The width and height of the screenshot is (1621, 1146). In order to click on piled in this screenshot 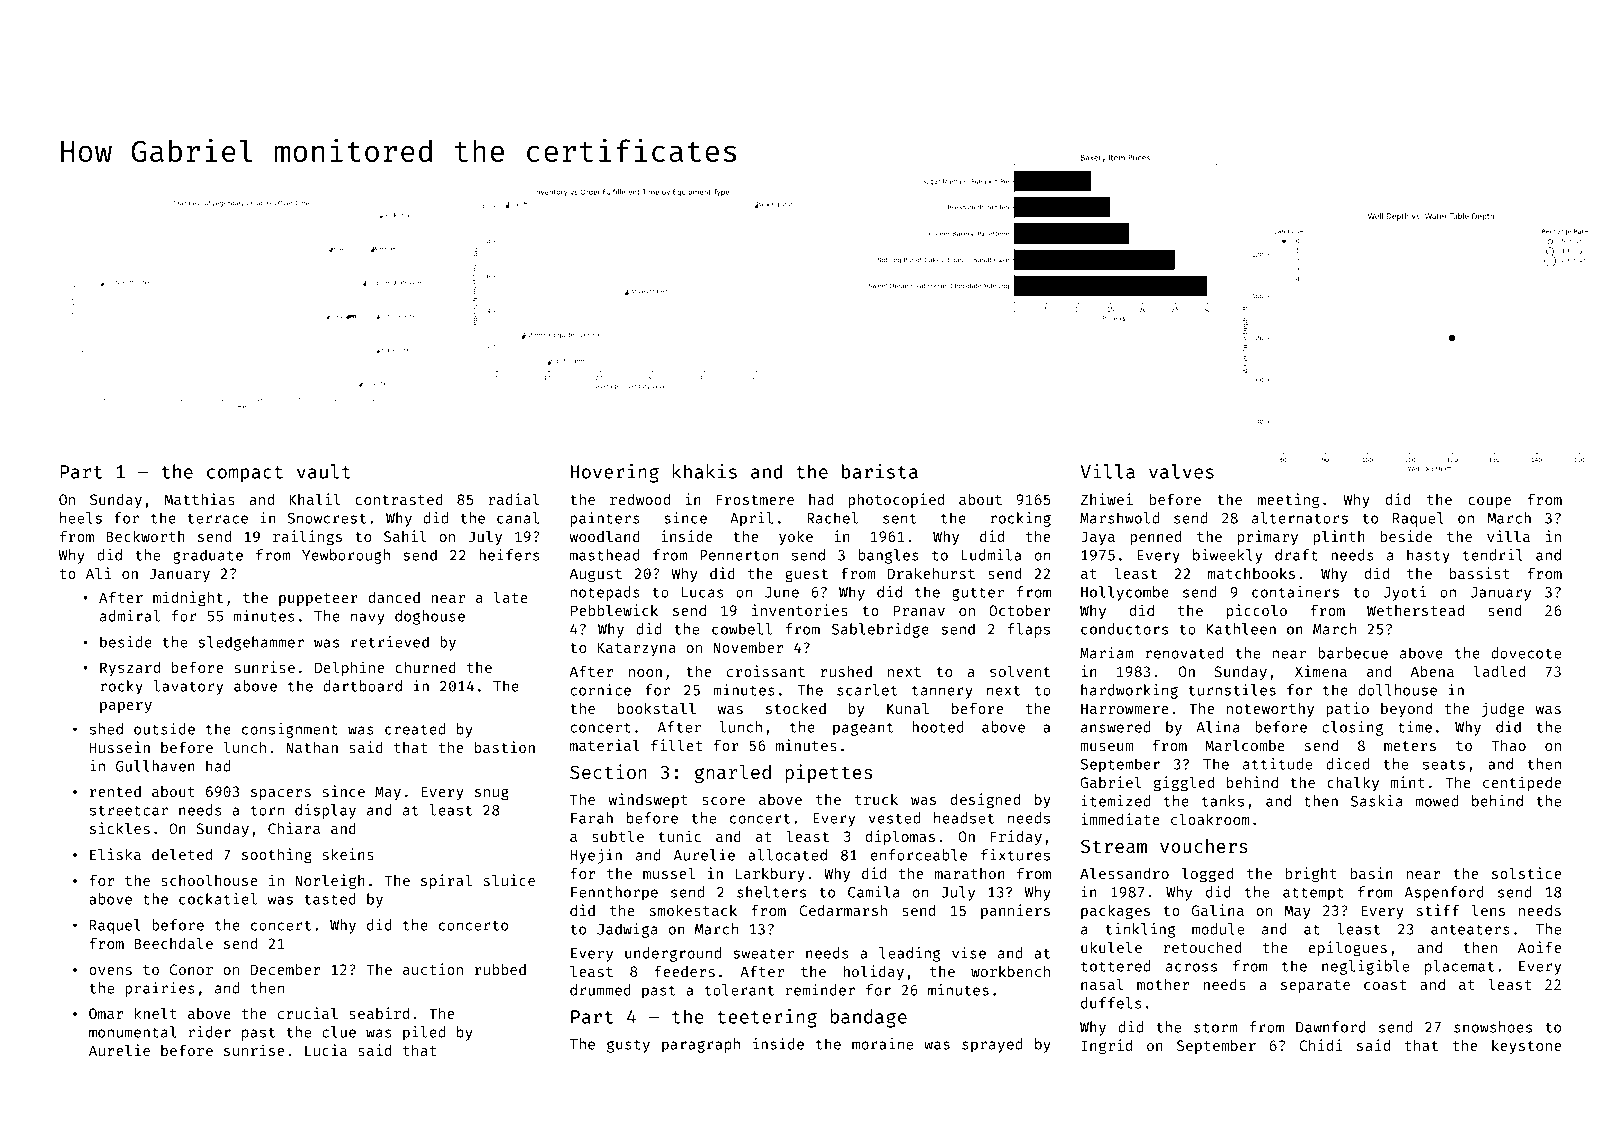, I will do `click(424, 1033)`.
